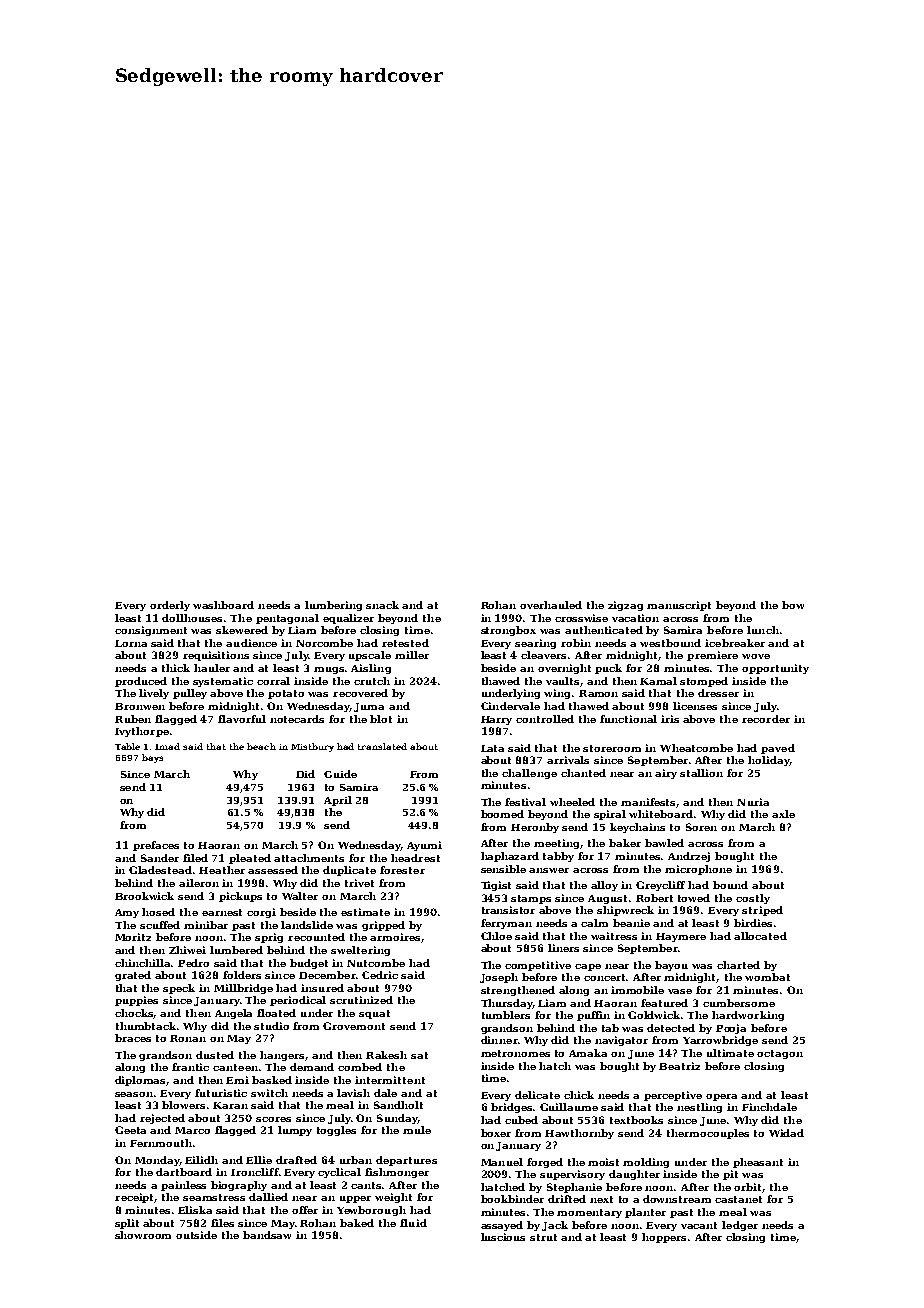 This screenshot has height=1308, width=924. I want to click on Marco, so click(192, 1130).
